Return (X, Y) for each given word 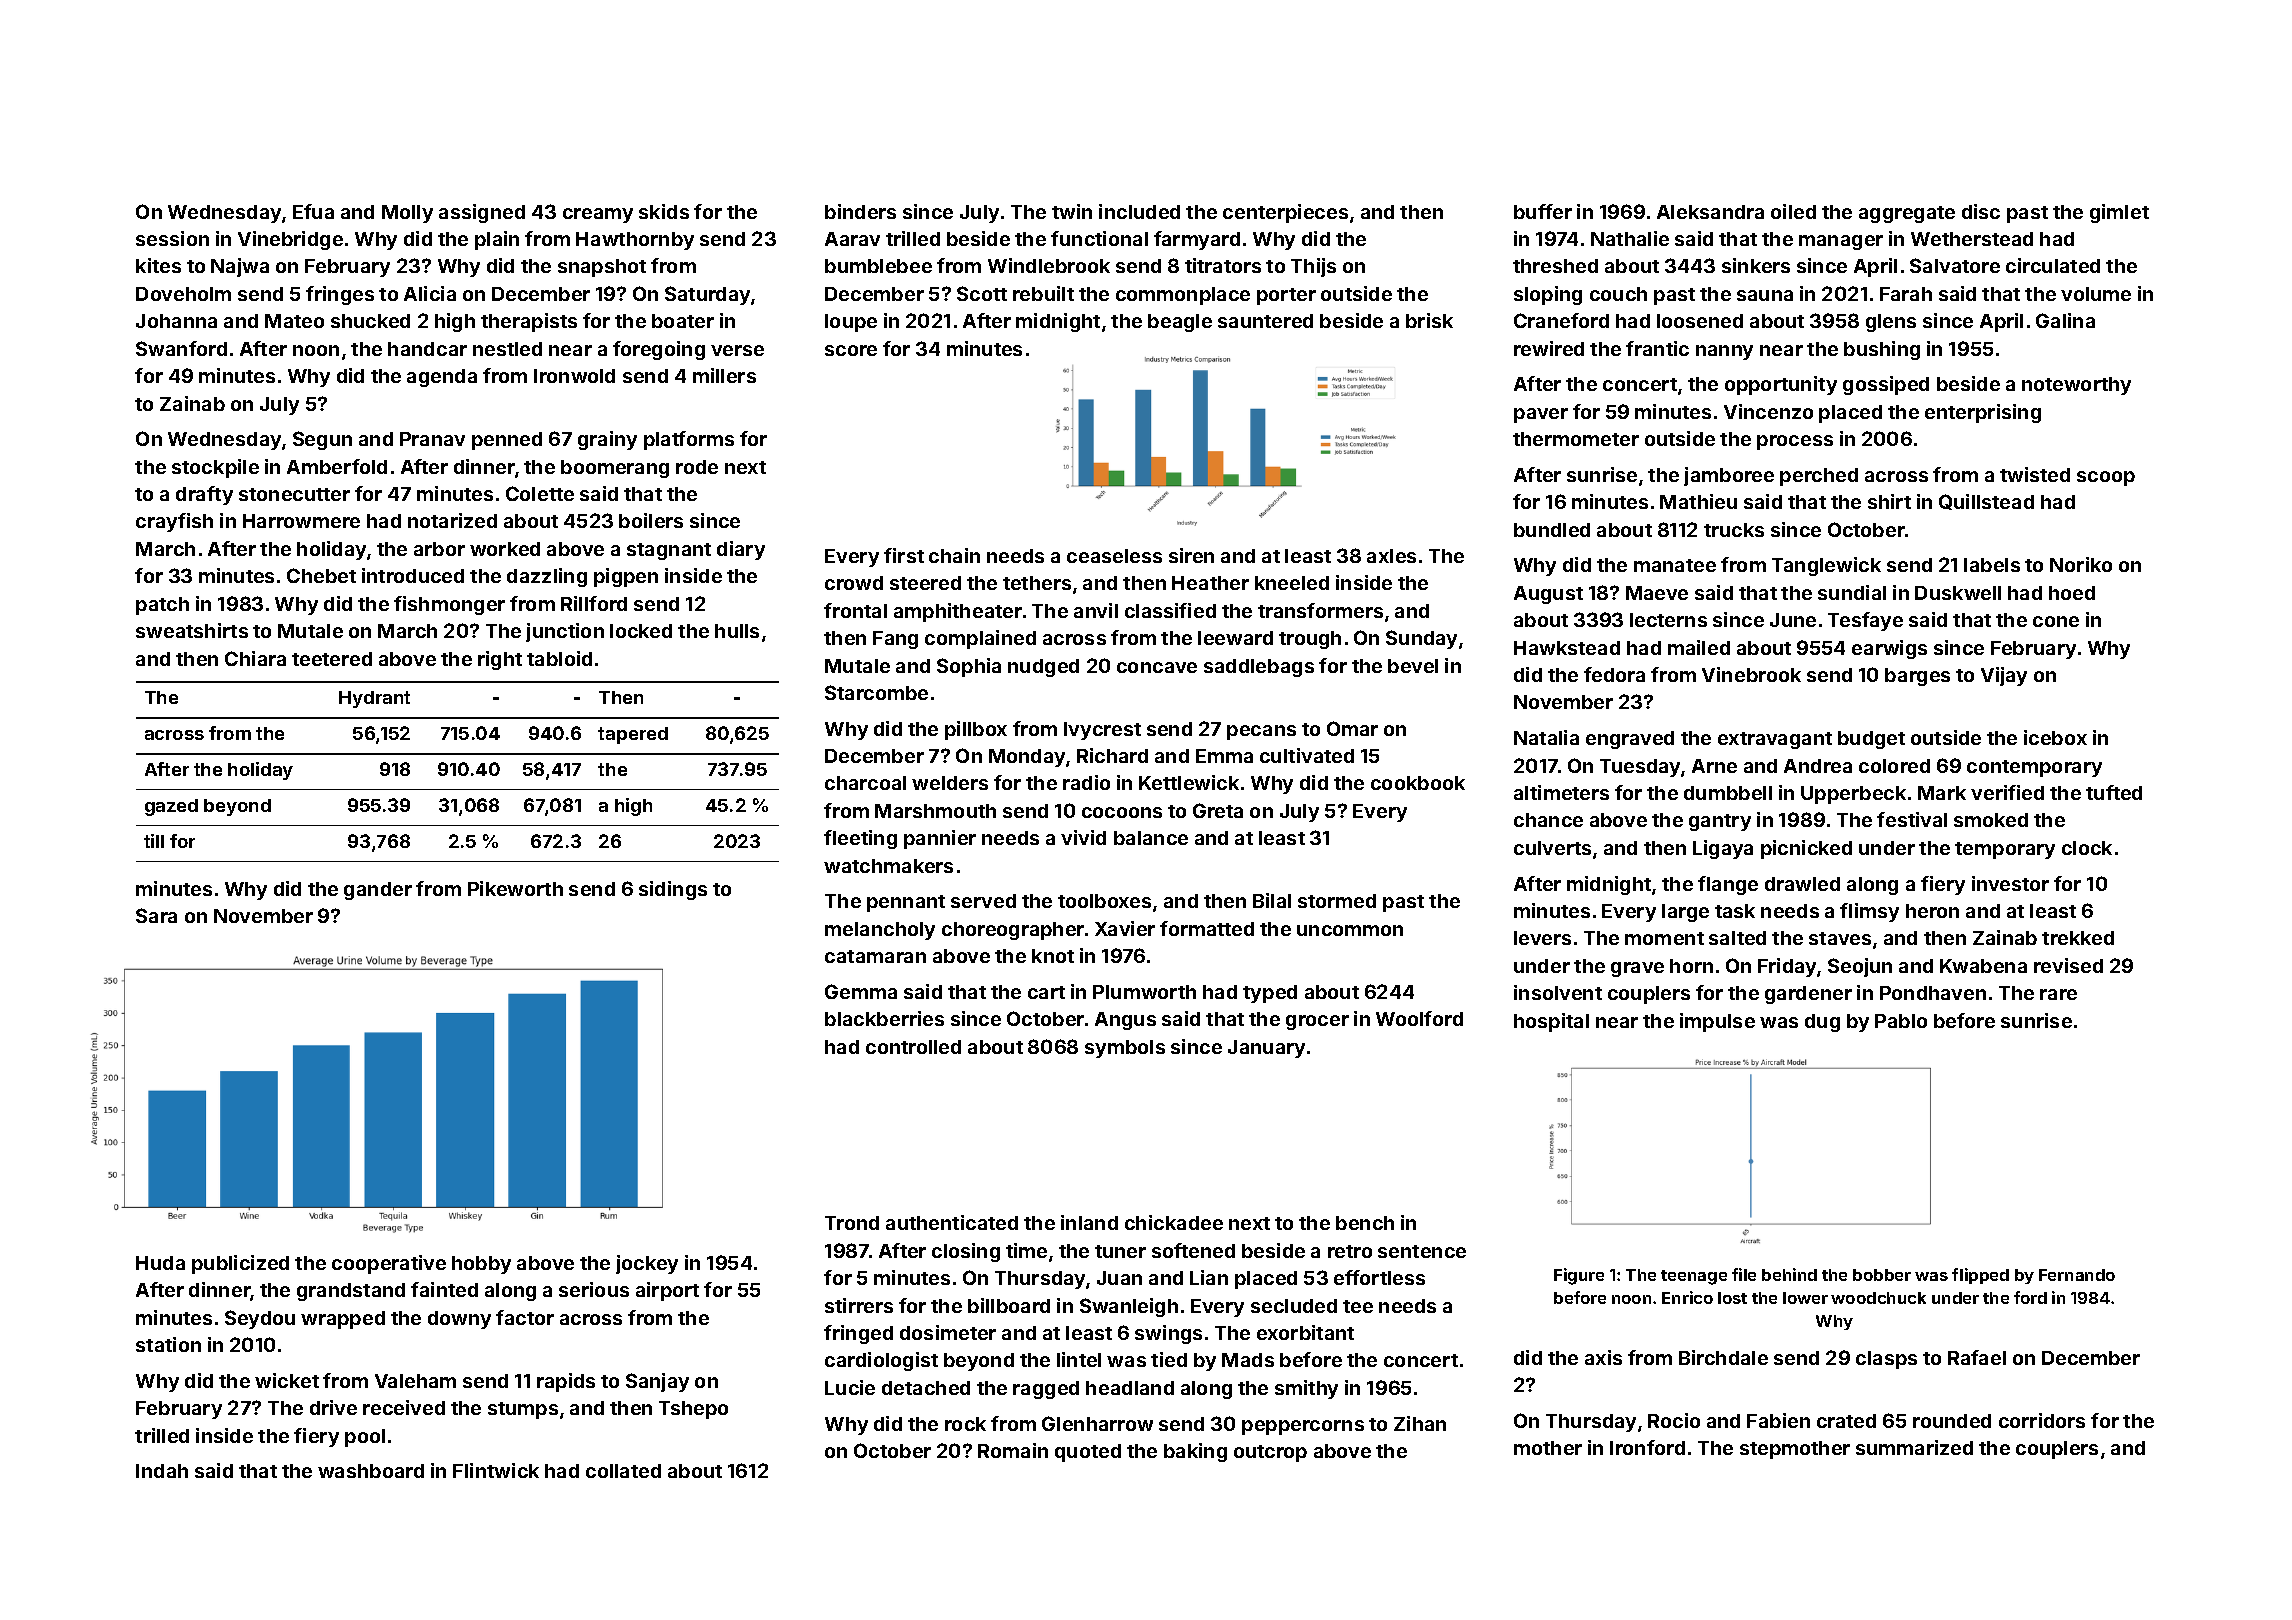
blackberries (884, 1018)
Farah (1906, 294)
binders (860, 211)
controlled (913, 1047)
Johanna (176, 321)
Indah (162, 1471)
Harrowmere (301, 521)
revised (2068, 965)
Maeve (1657, 593)
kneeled (1292, 583)
